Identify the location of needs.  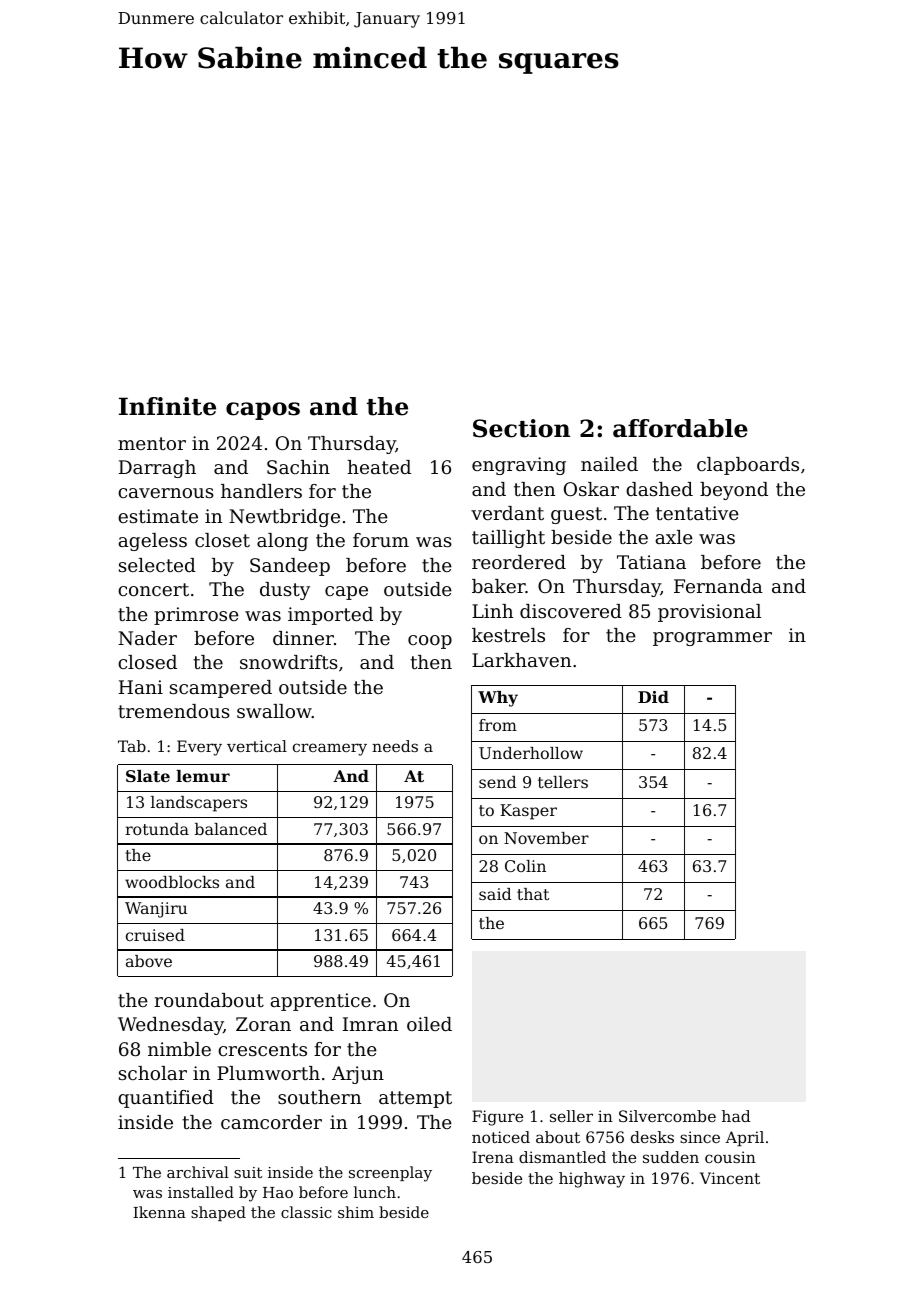
(395, 746).
